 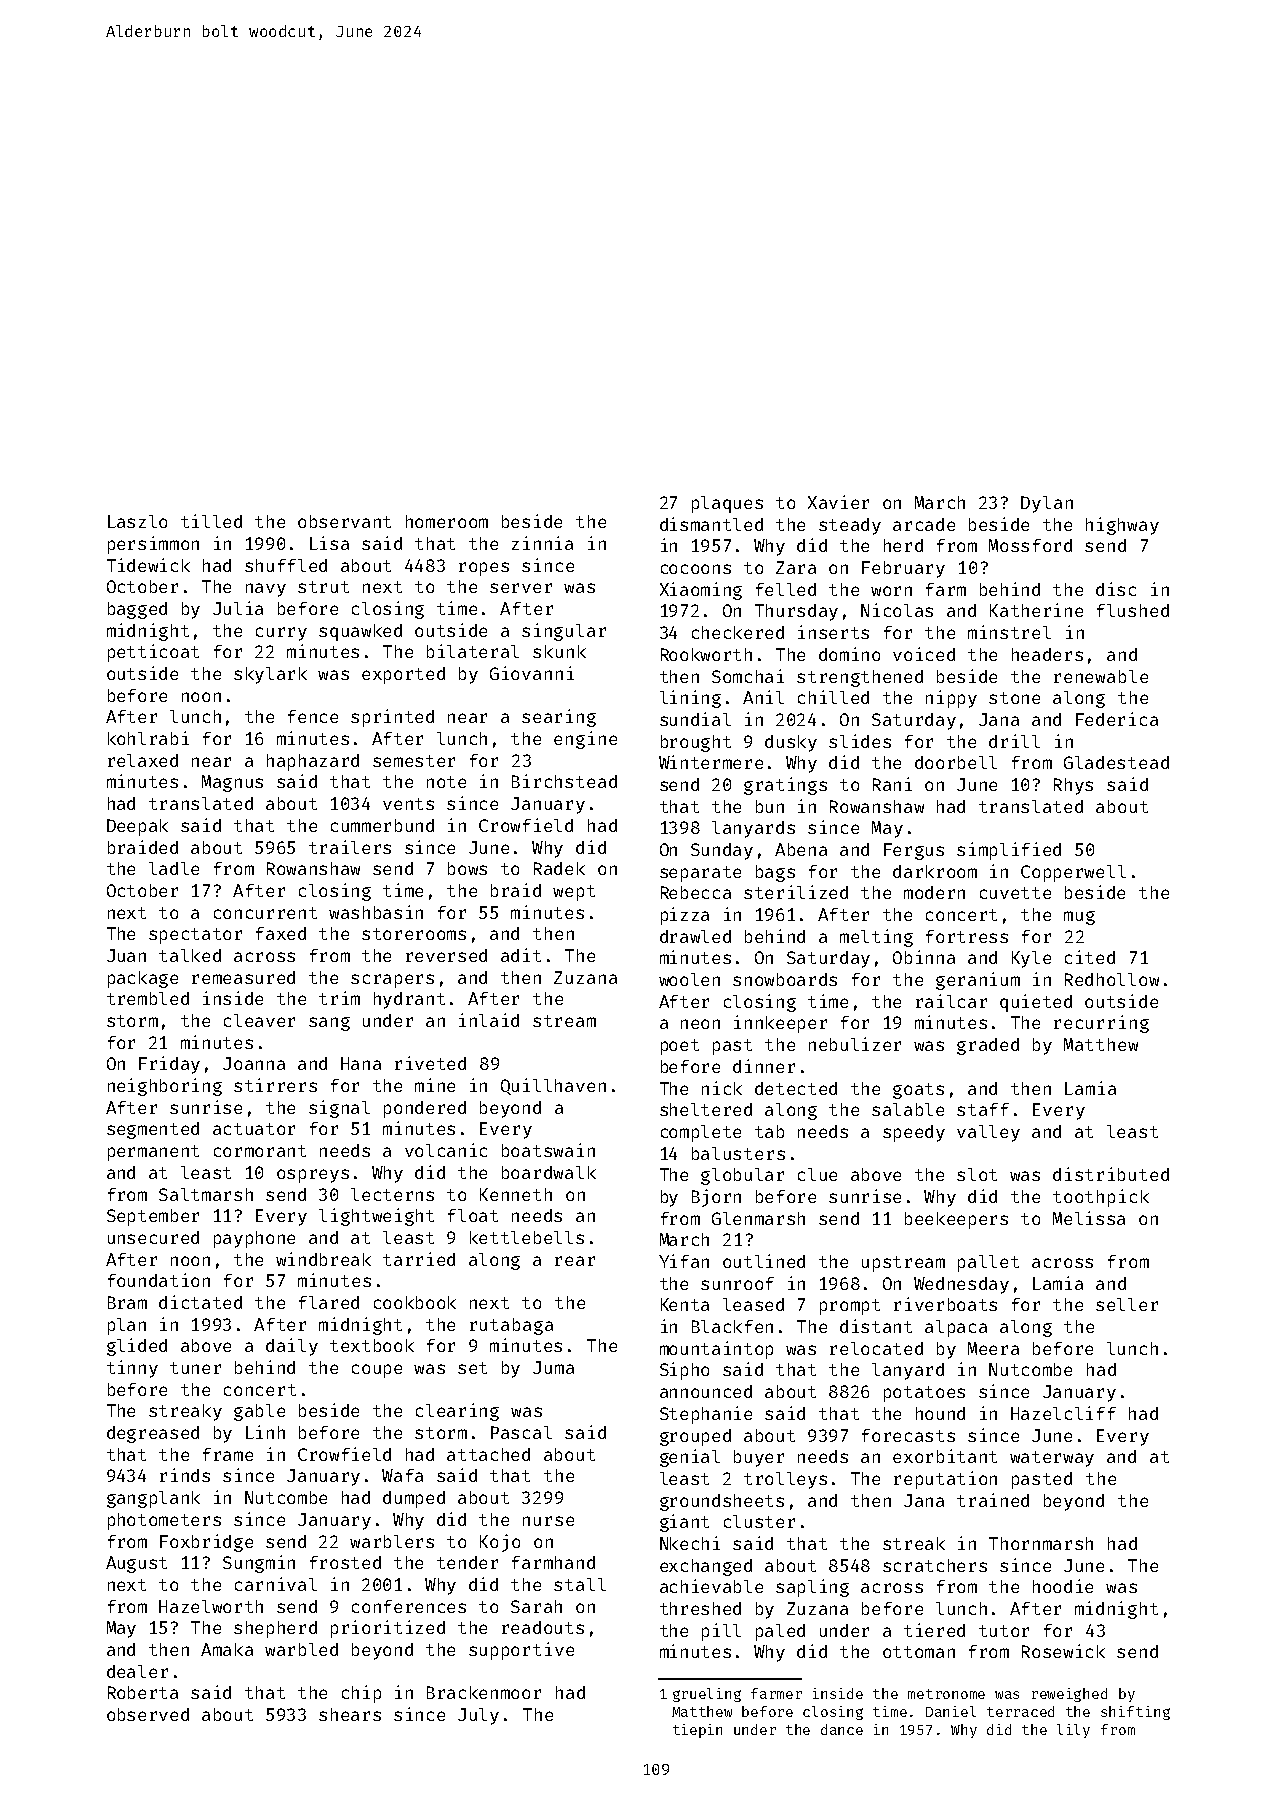 What do you see at coordinates (148, 1714) in the screenshot?
I see `observed` at bounding box center [148, 1714].
